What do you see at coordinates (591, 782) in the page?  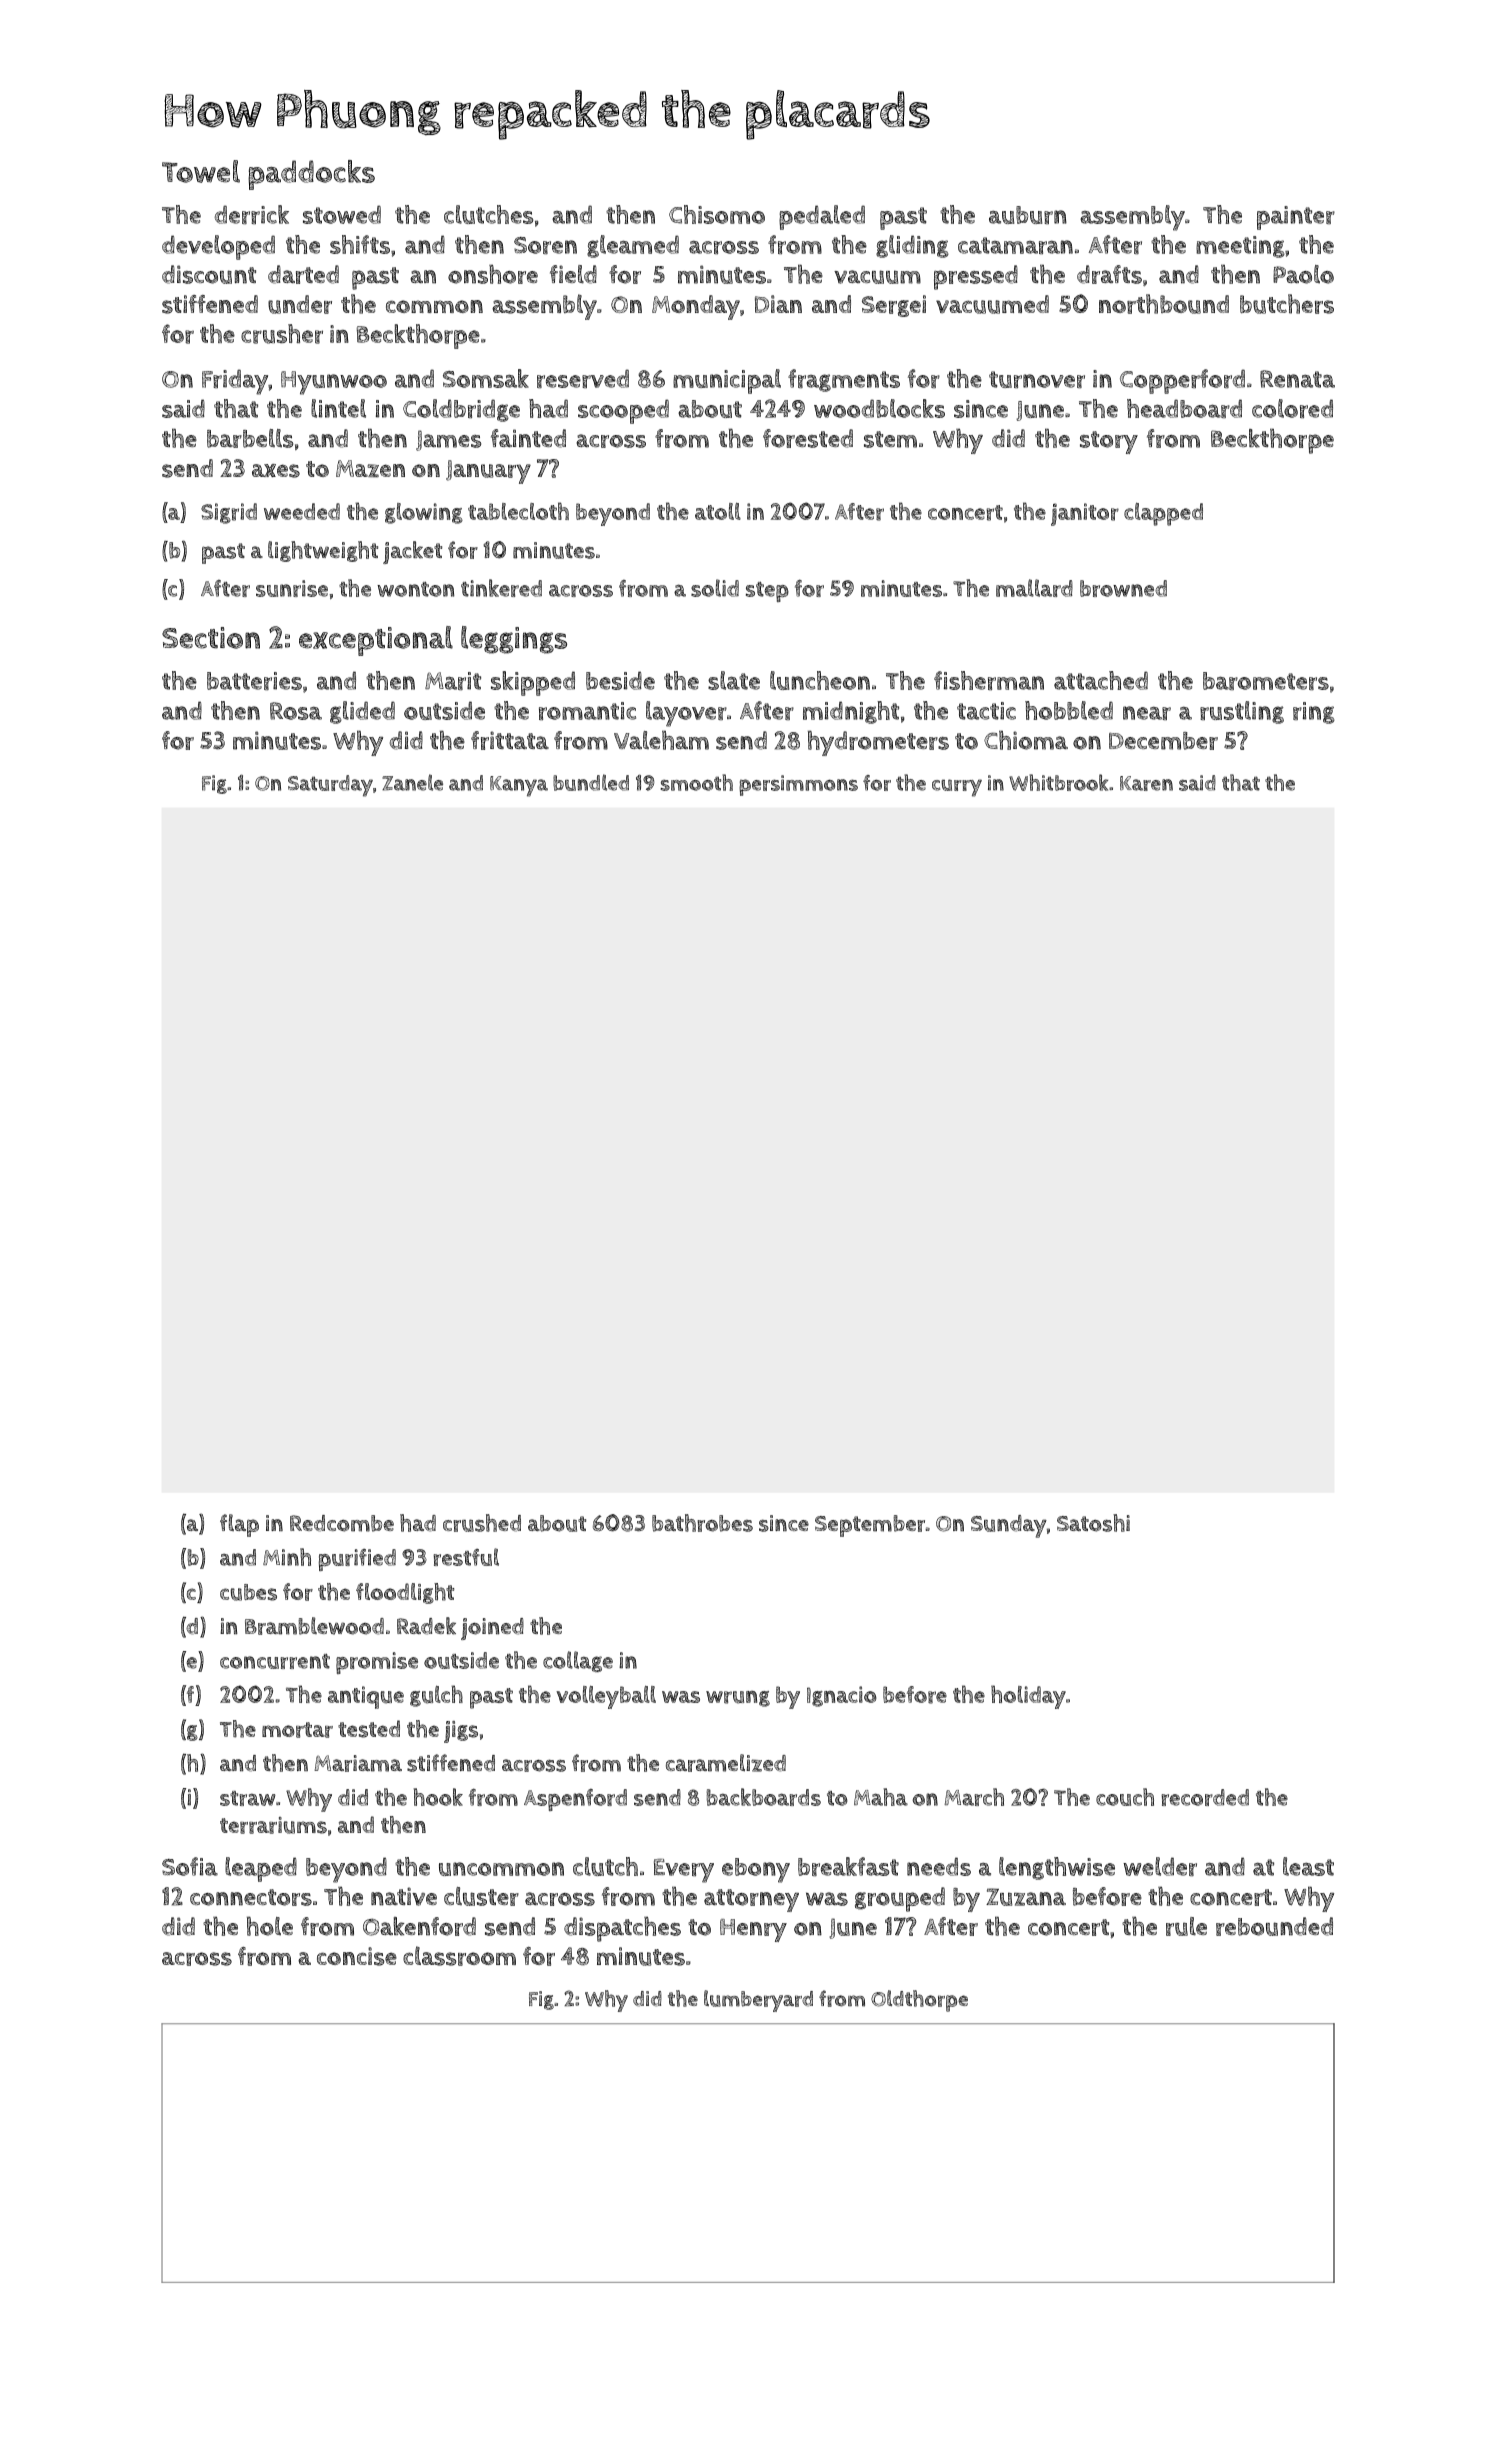 I see `bundled` at bounding box center [591, 782].
